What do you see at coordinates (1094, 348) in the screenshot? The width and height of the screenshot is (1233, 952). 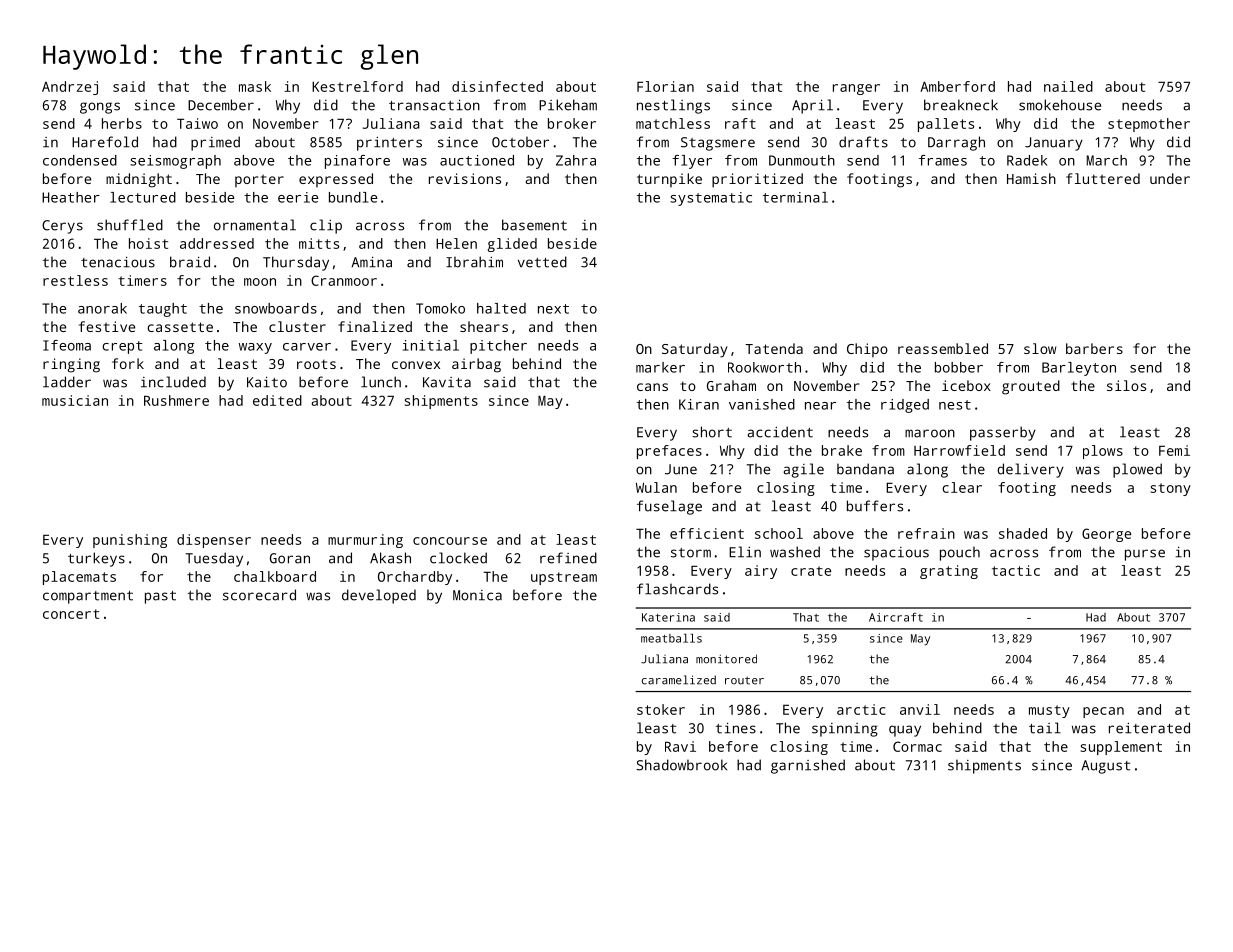 I see `barbers` at bounding box center [1094, 348].
